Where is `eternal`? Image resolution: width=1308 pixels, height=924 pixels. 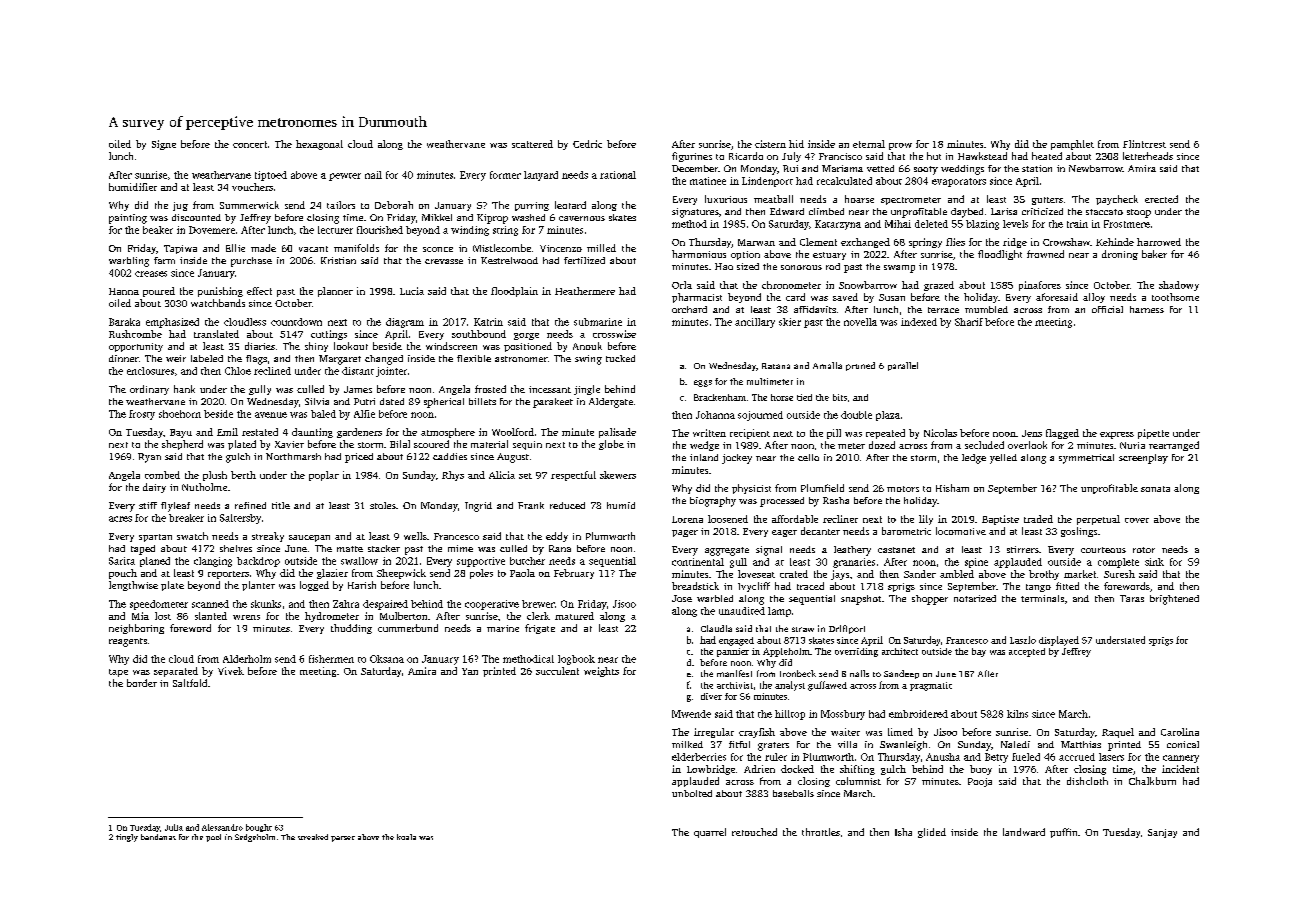 eternal is located at coordinates (869, 144).
